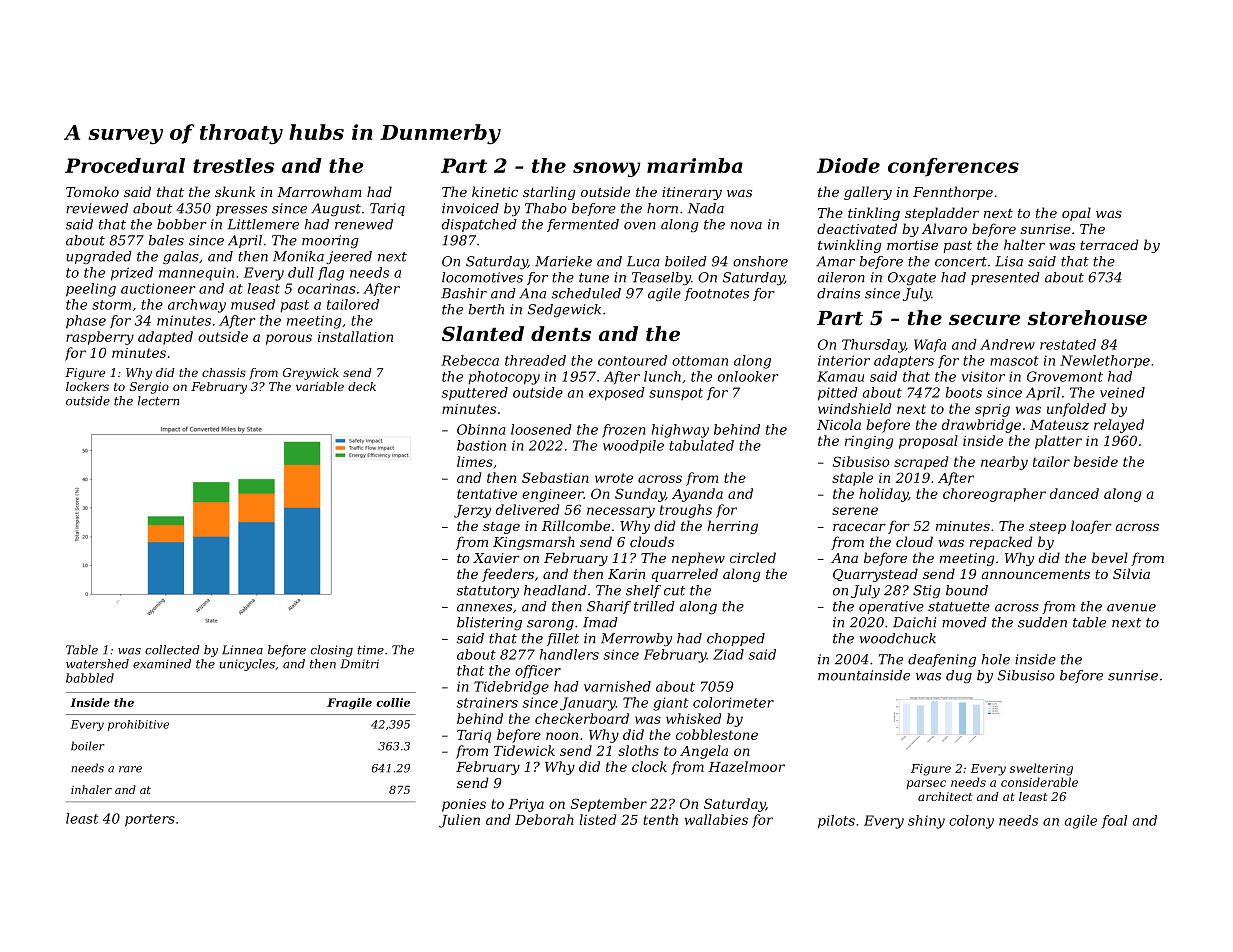 The image size is (1233, 952). What do you see at coordinates (607, 169) in the screenshot?
I see `snowy` at bounding box center [607, 169].
